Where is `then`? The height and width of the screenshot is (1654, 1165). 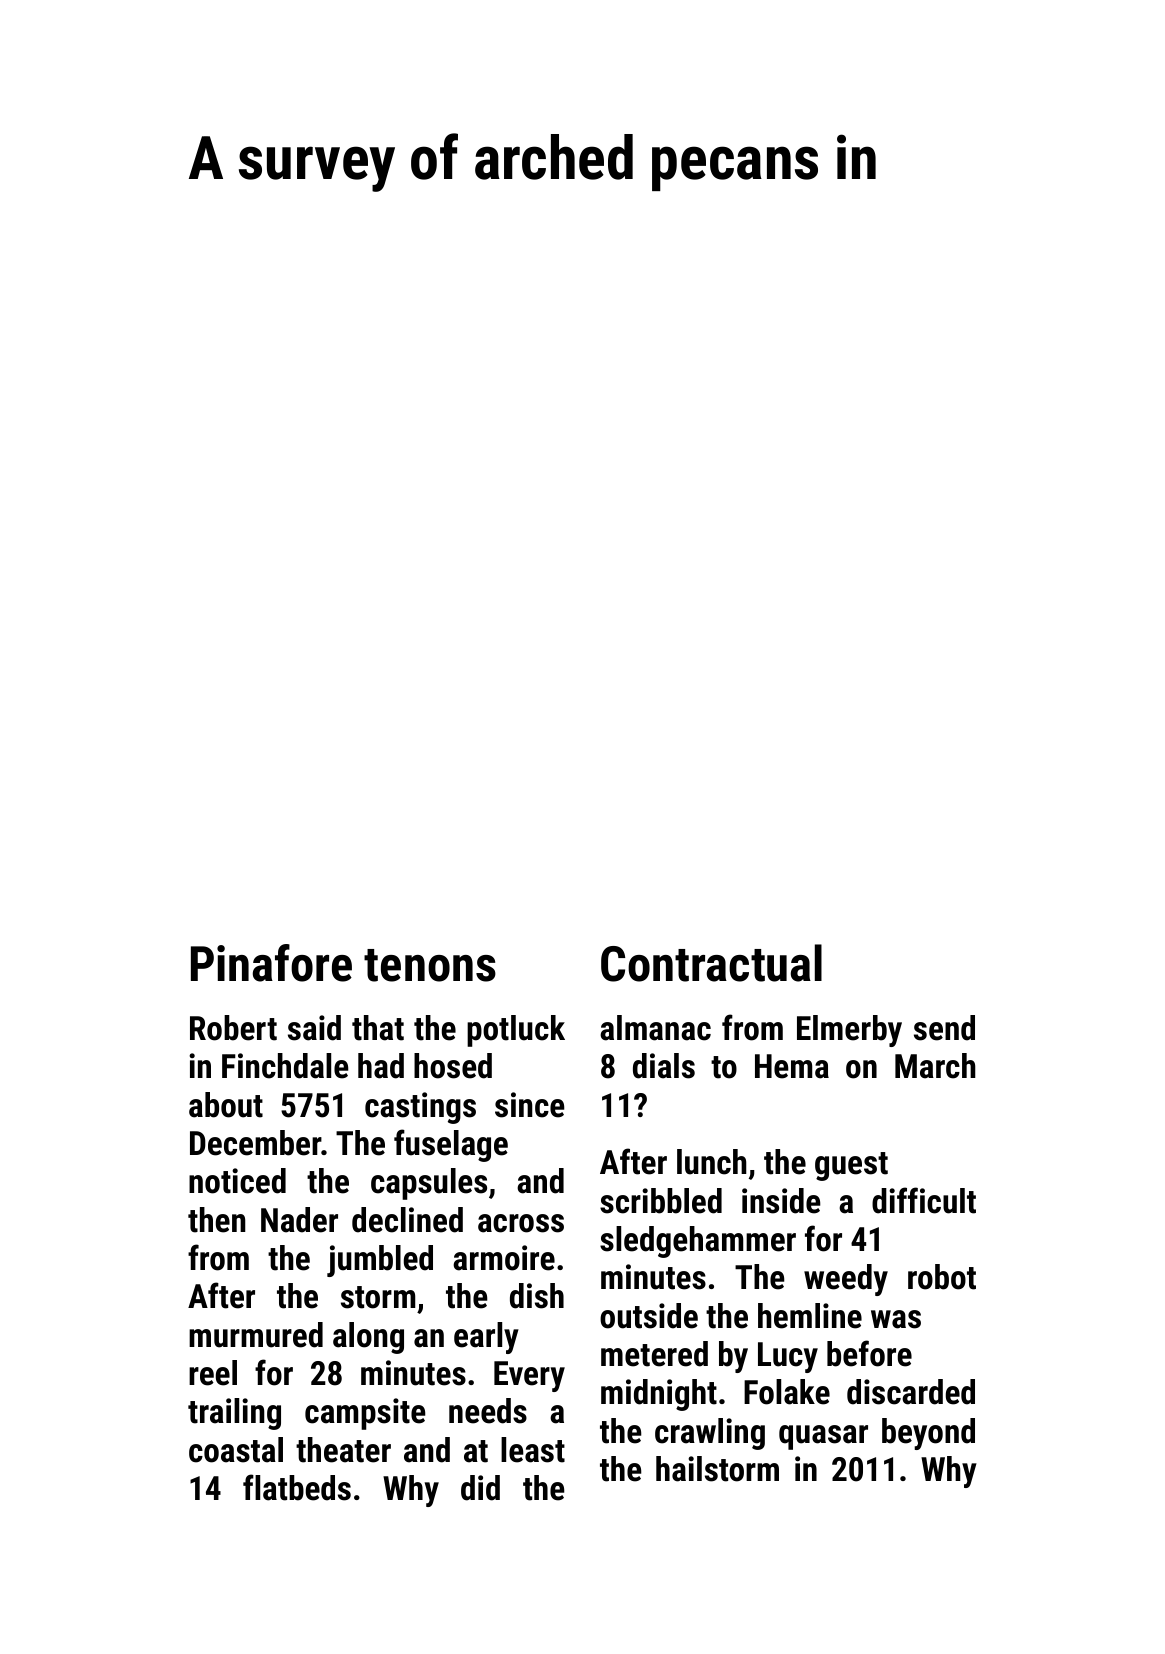
then is located at coordinates (217, 1220).
